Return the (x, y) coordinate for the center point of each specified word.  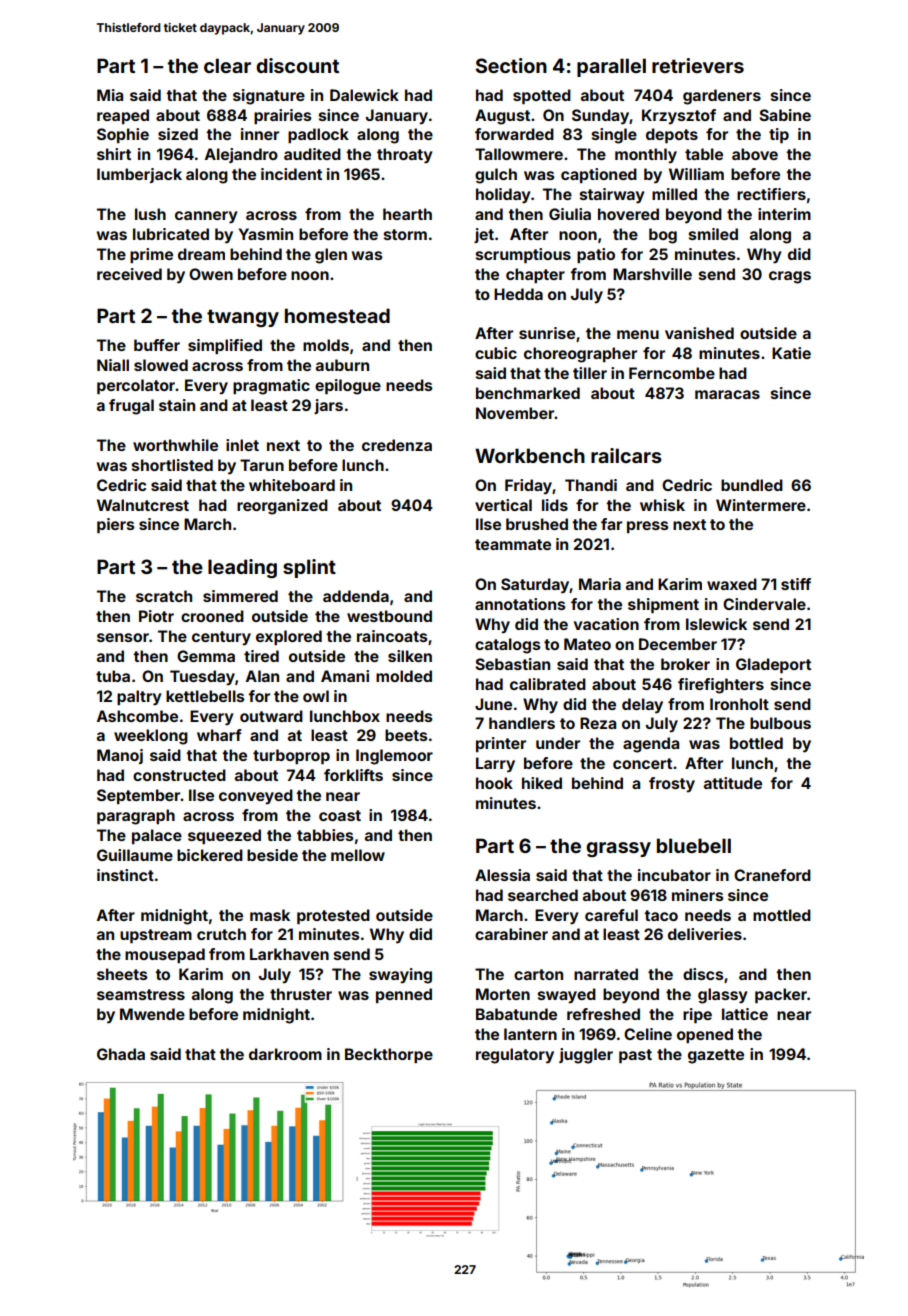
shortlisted (172, 465)
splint (309, 568)
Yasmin (266, 234)
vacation (606, 624)
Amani (345, 676)
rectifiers (771, 194)
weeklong (151, 737)
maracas (727, 394)
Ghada (121, 1054)
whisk (662, 505)
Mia (110, 95)
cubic (496, 353)
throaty (405, 156)
